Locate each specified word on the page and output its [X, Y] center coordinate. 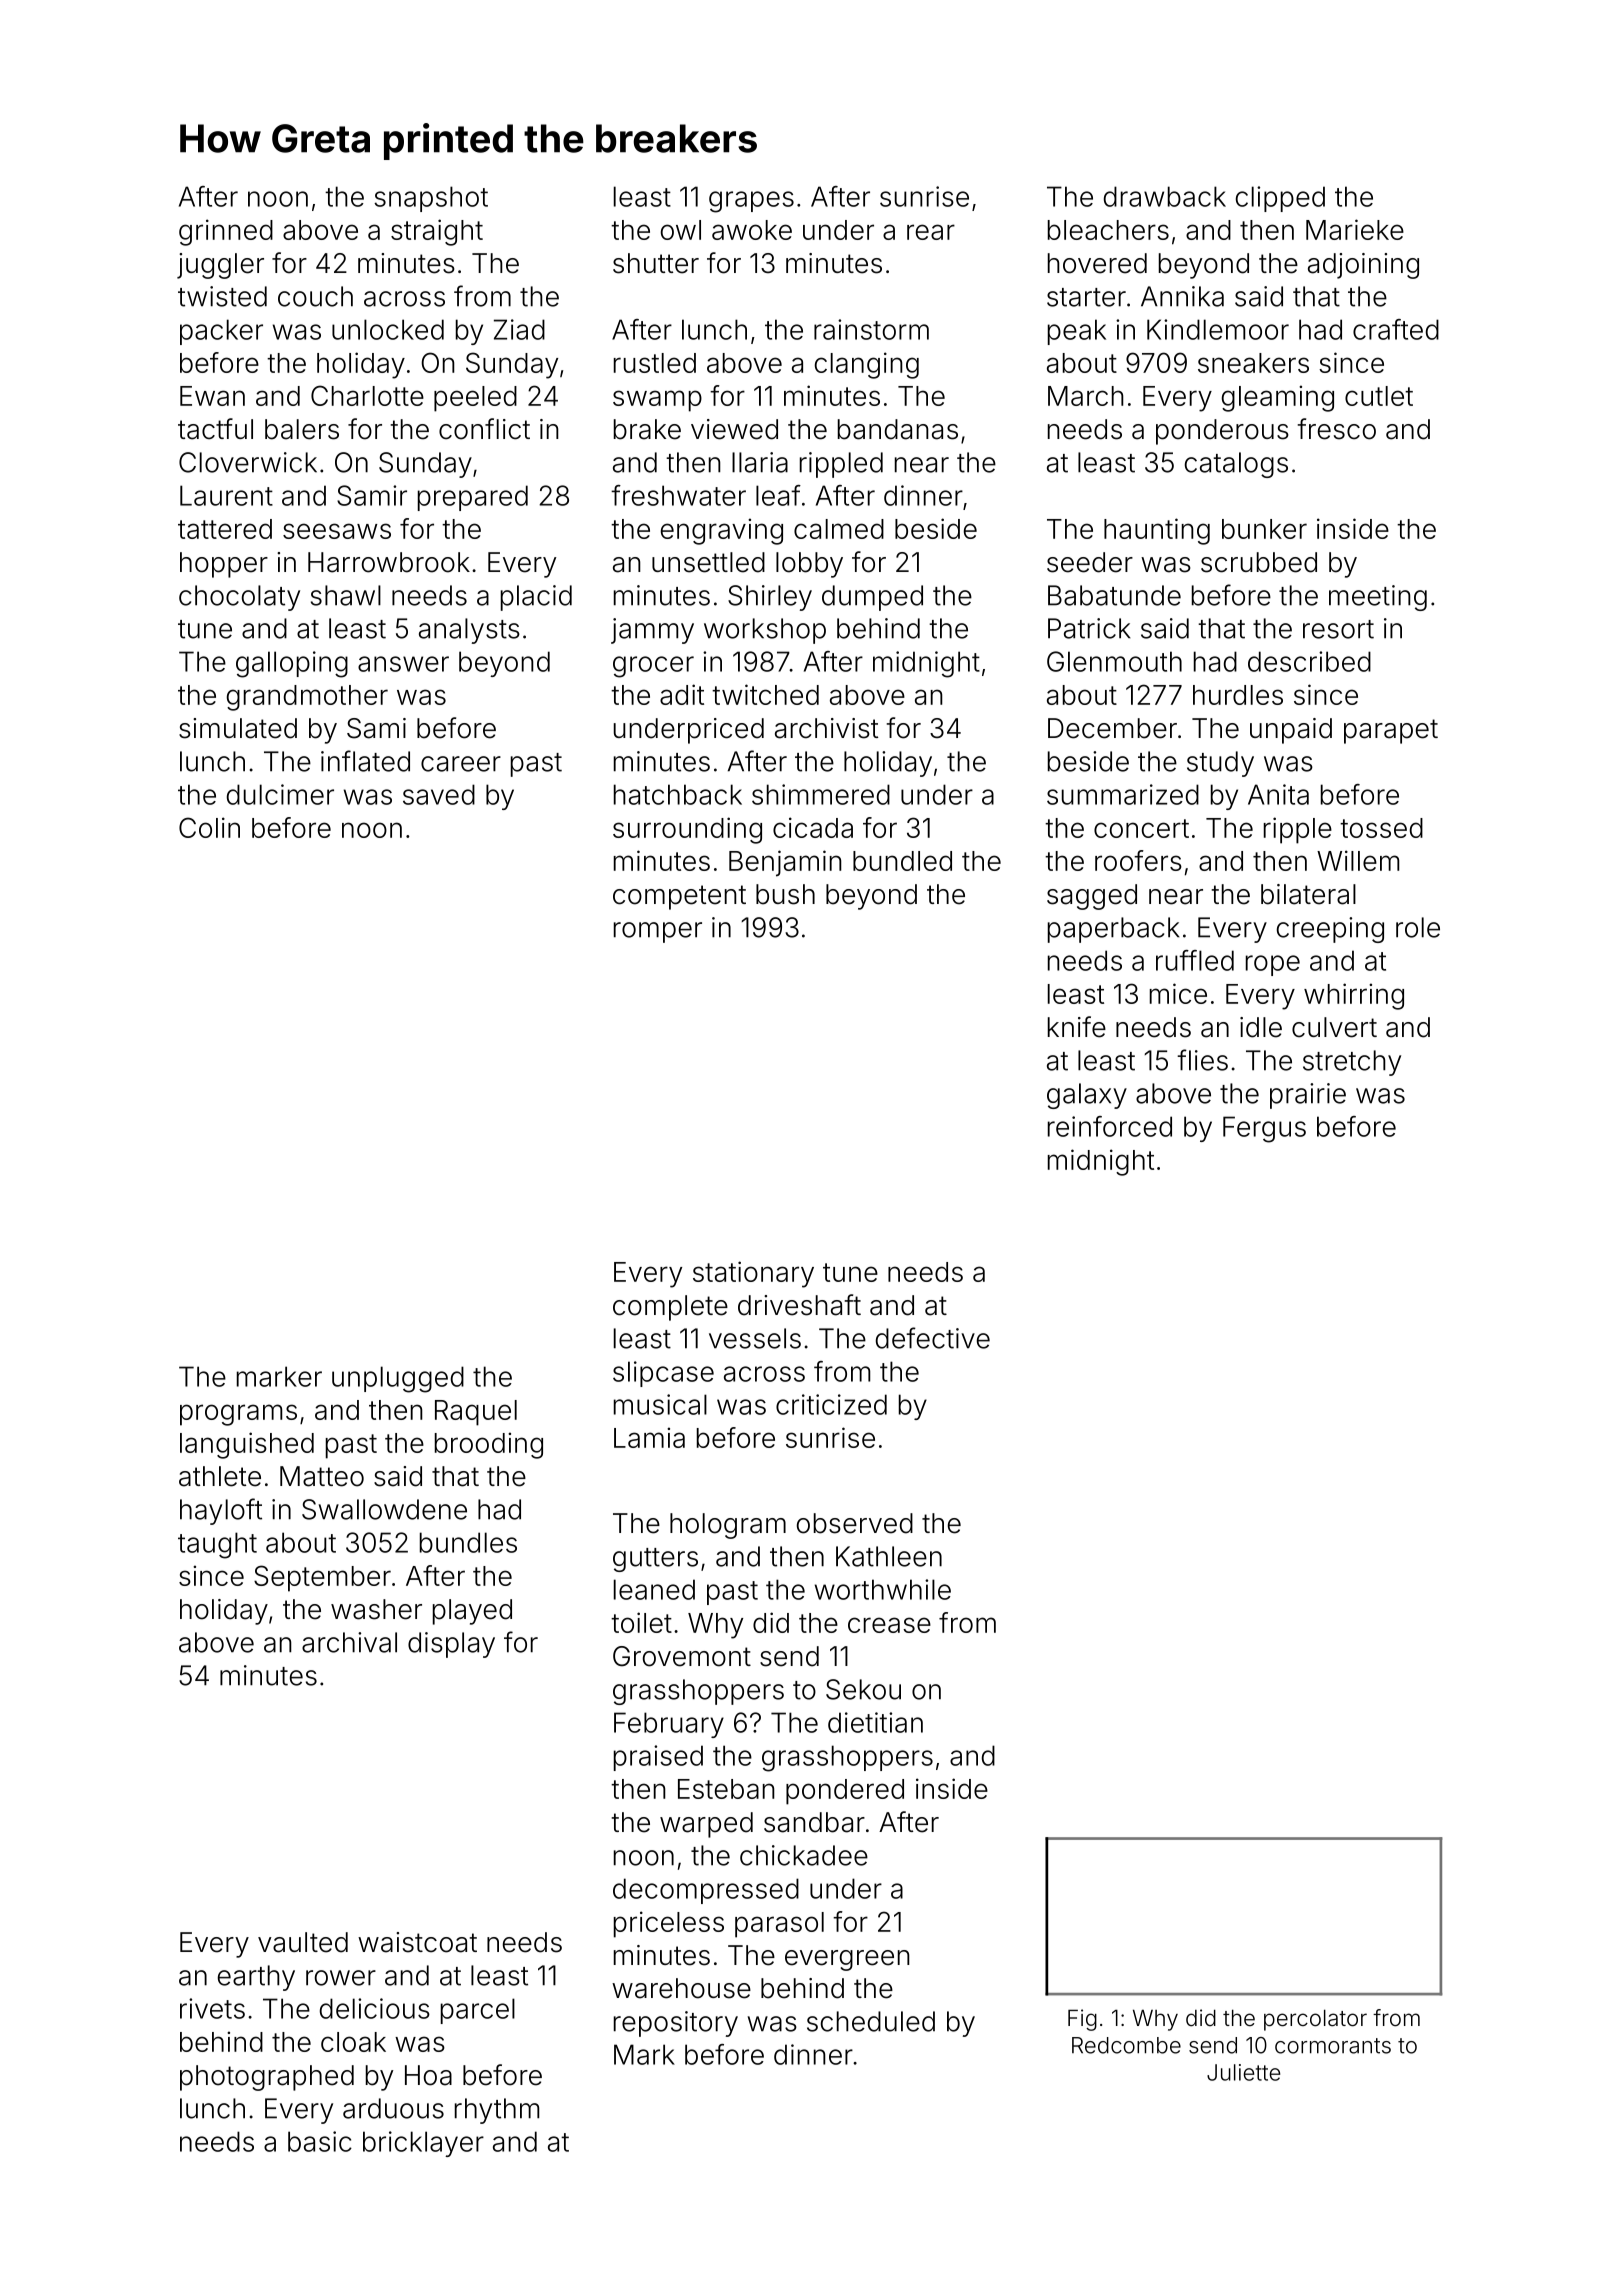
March [1086, 396]
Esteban [726, 1789]
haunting [1157, 531]
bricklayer [423, 2144]
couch [315, 296]
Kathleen [889, 1556]
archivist [826, 728]
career [461, 764]
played [472, 1612]
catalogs [1236, 465]
